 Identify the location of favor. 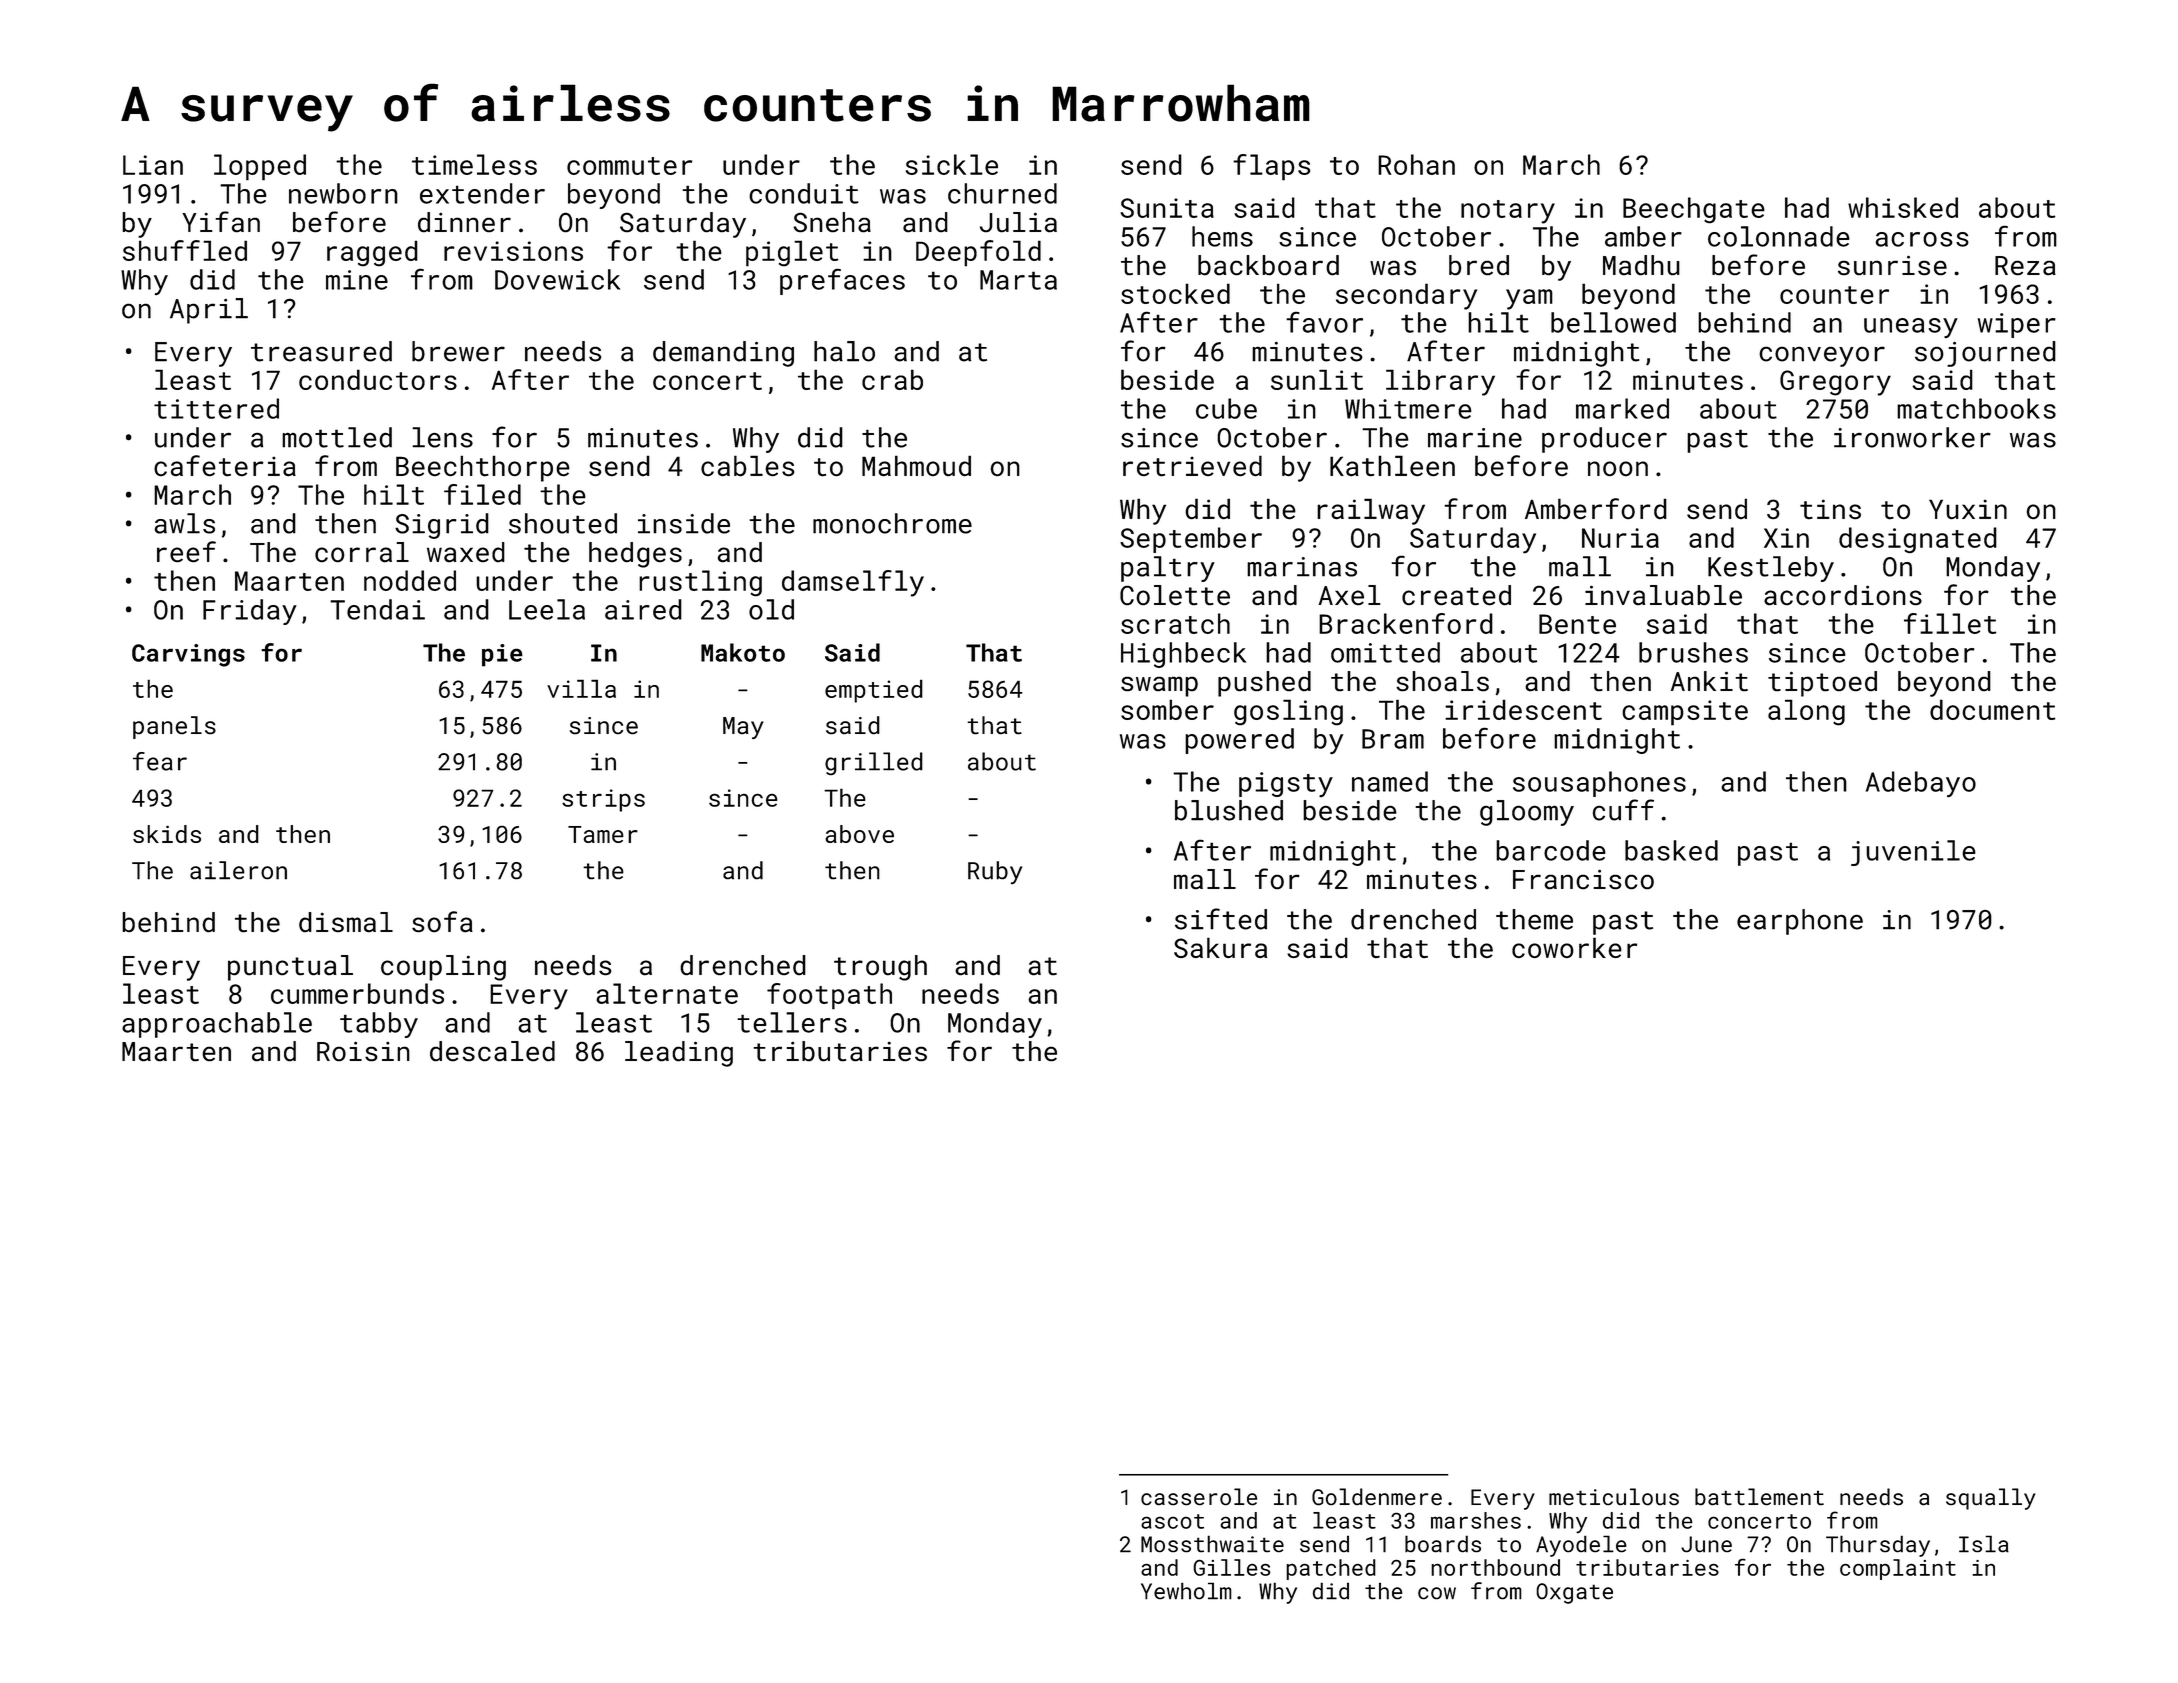
(1324, 322).
